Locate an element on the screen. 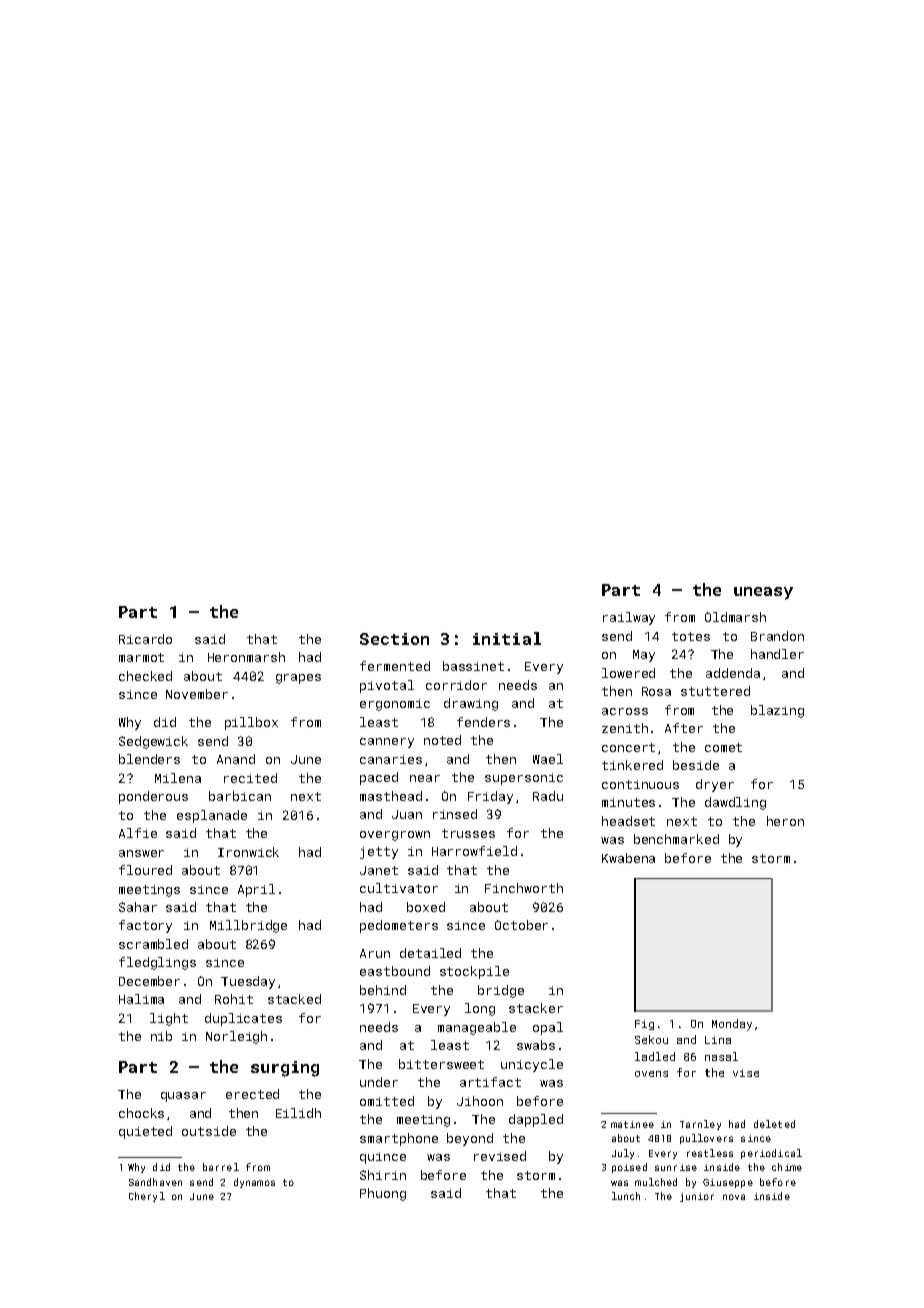 The height and width of the screenshot is (1308, 924). Finchworth is located at coordinates (524, 888).
